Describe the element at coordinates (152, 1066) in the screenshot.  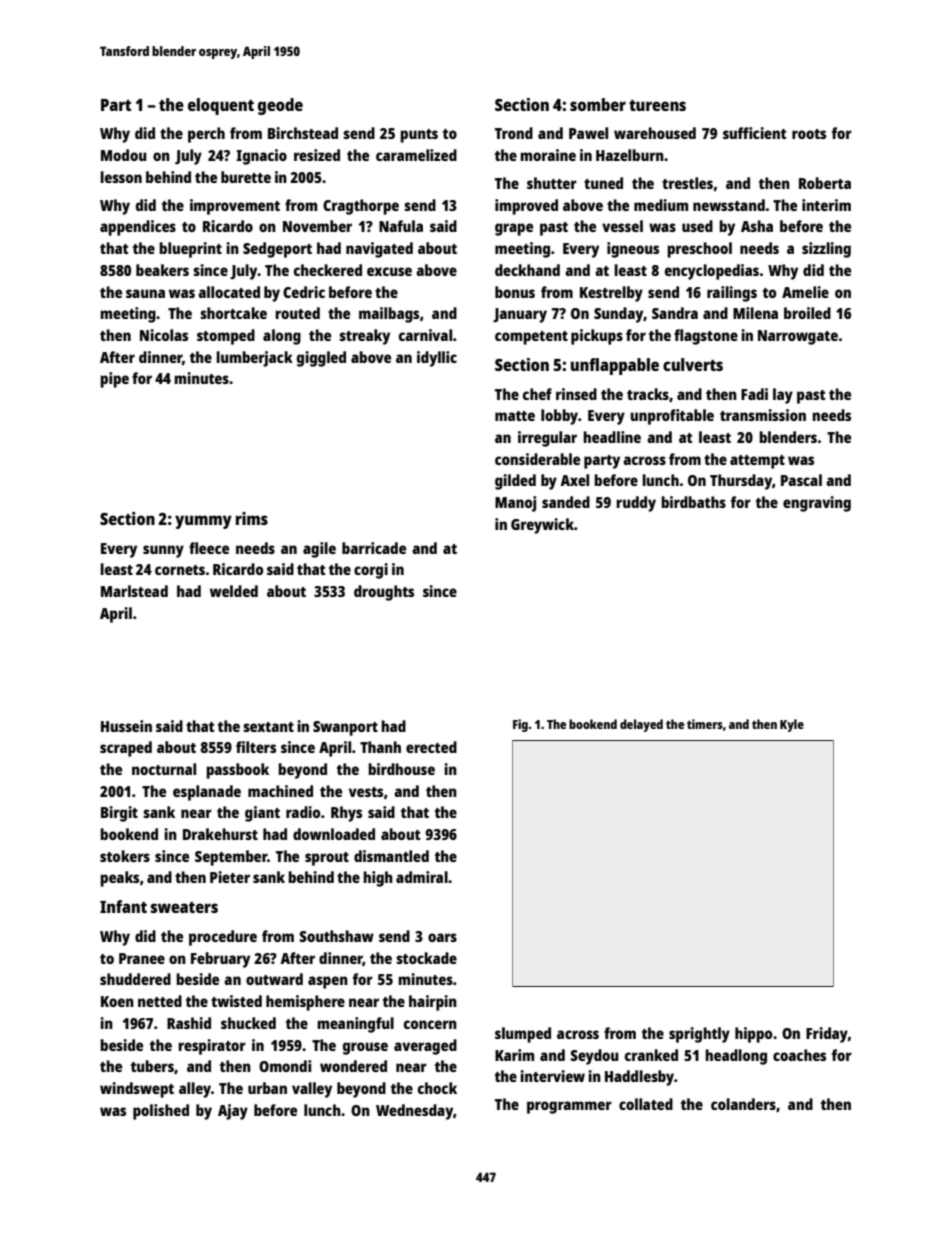
I see `tubers` at that location.
